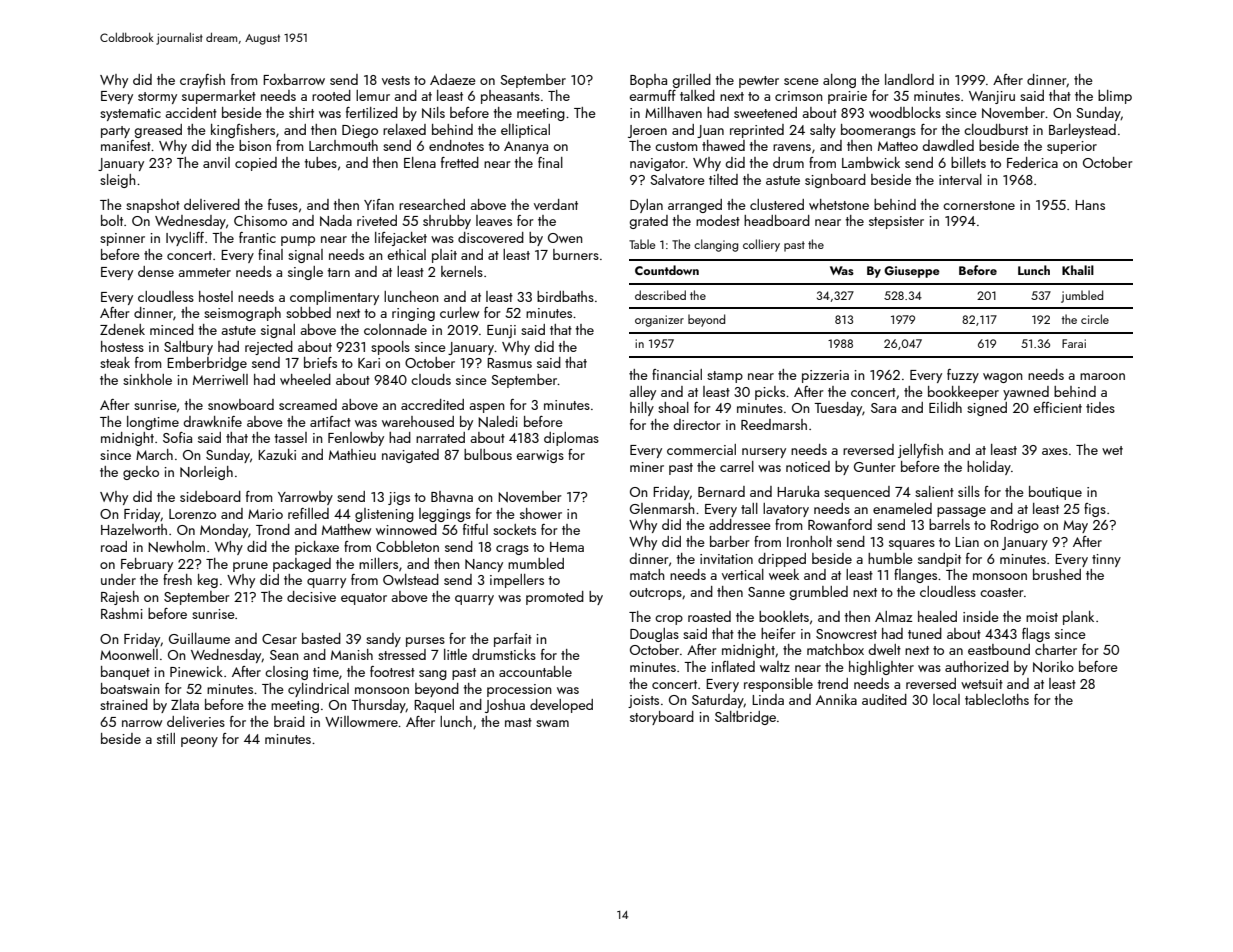  I want to click on Lambwick, so click(871, 162).
